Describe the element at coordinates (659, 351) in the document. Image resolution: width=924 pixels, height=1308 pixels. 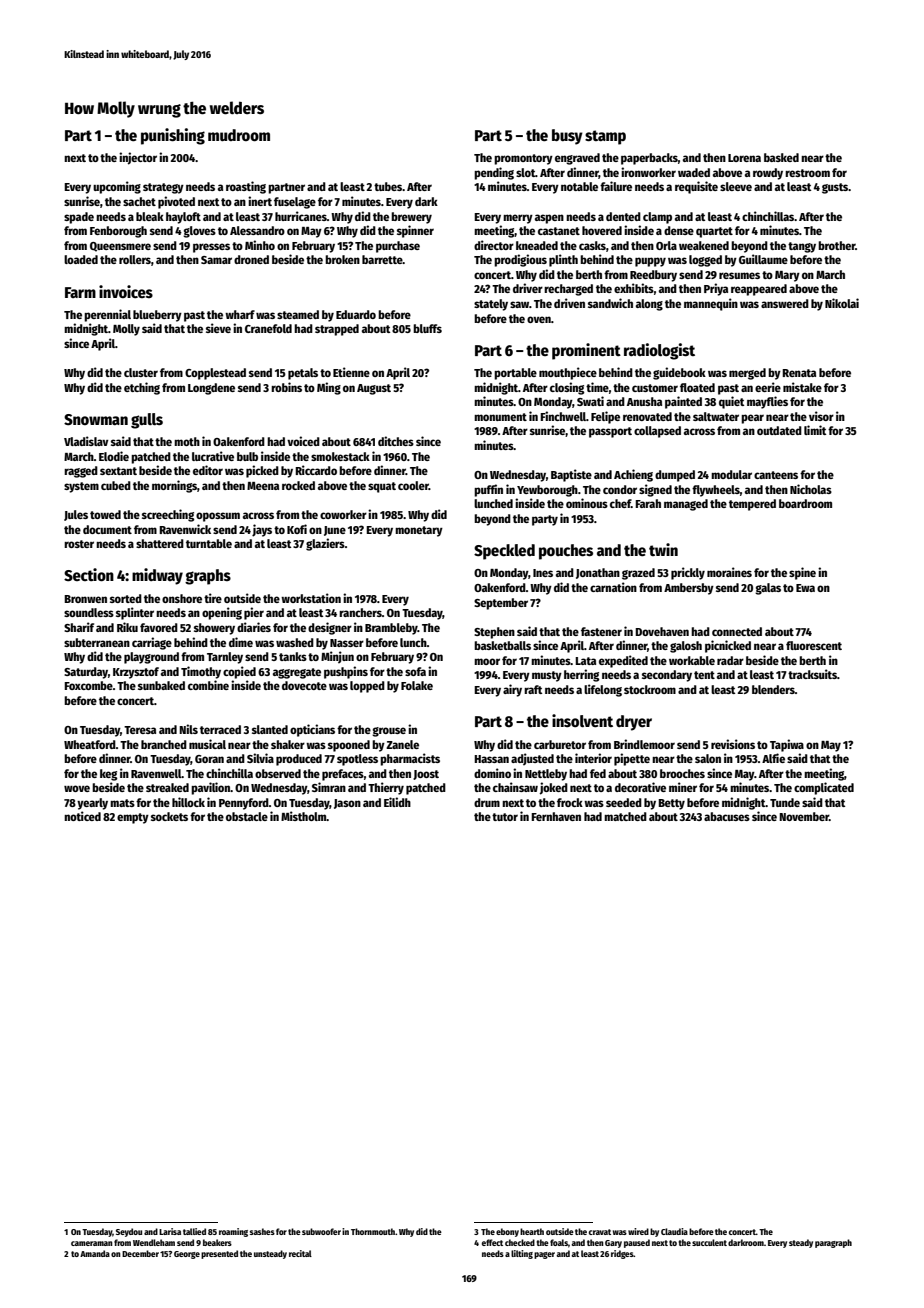
I see `radiologist` at that location.
